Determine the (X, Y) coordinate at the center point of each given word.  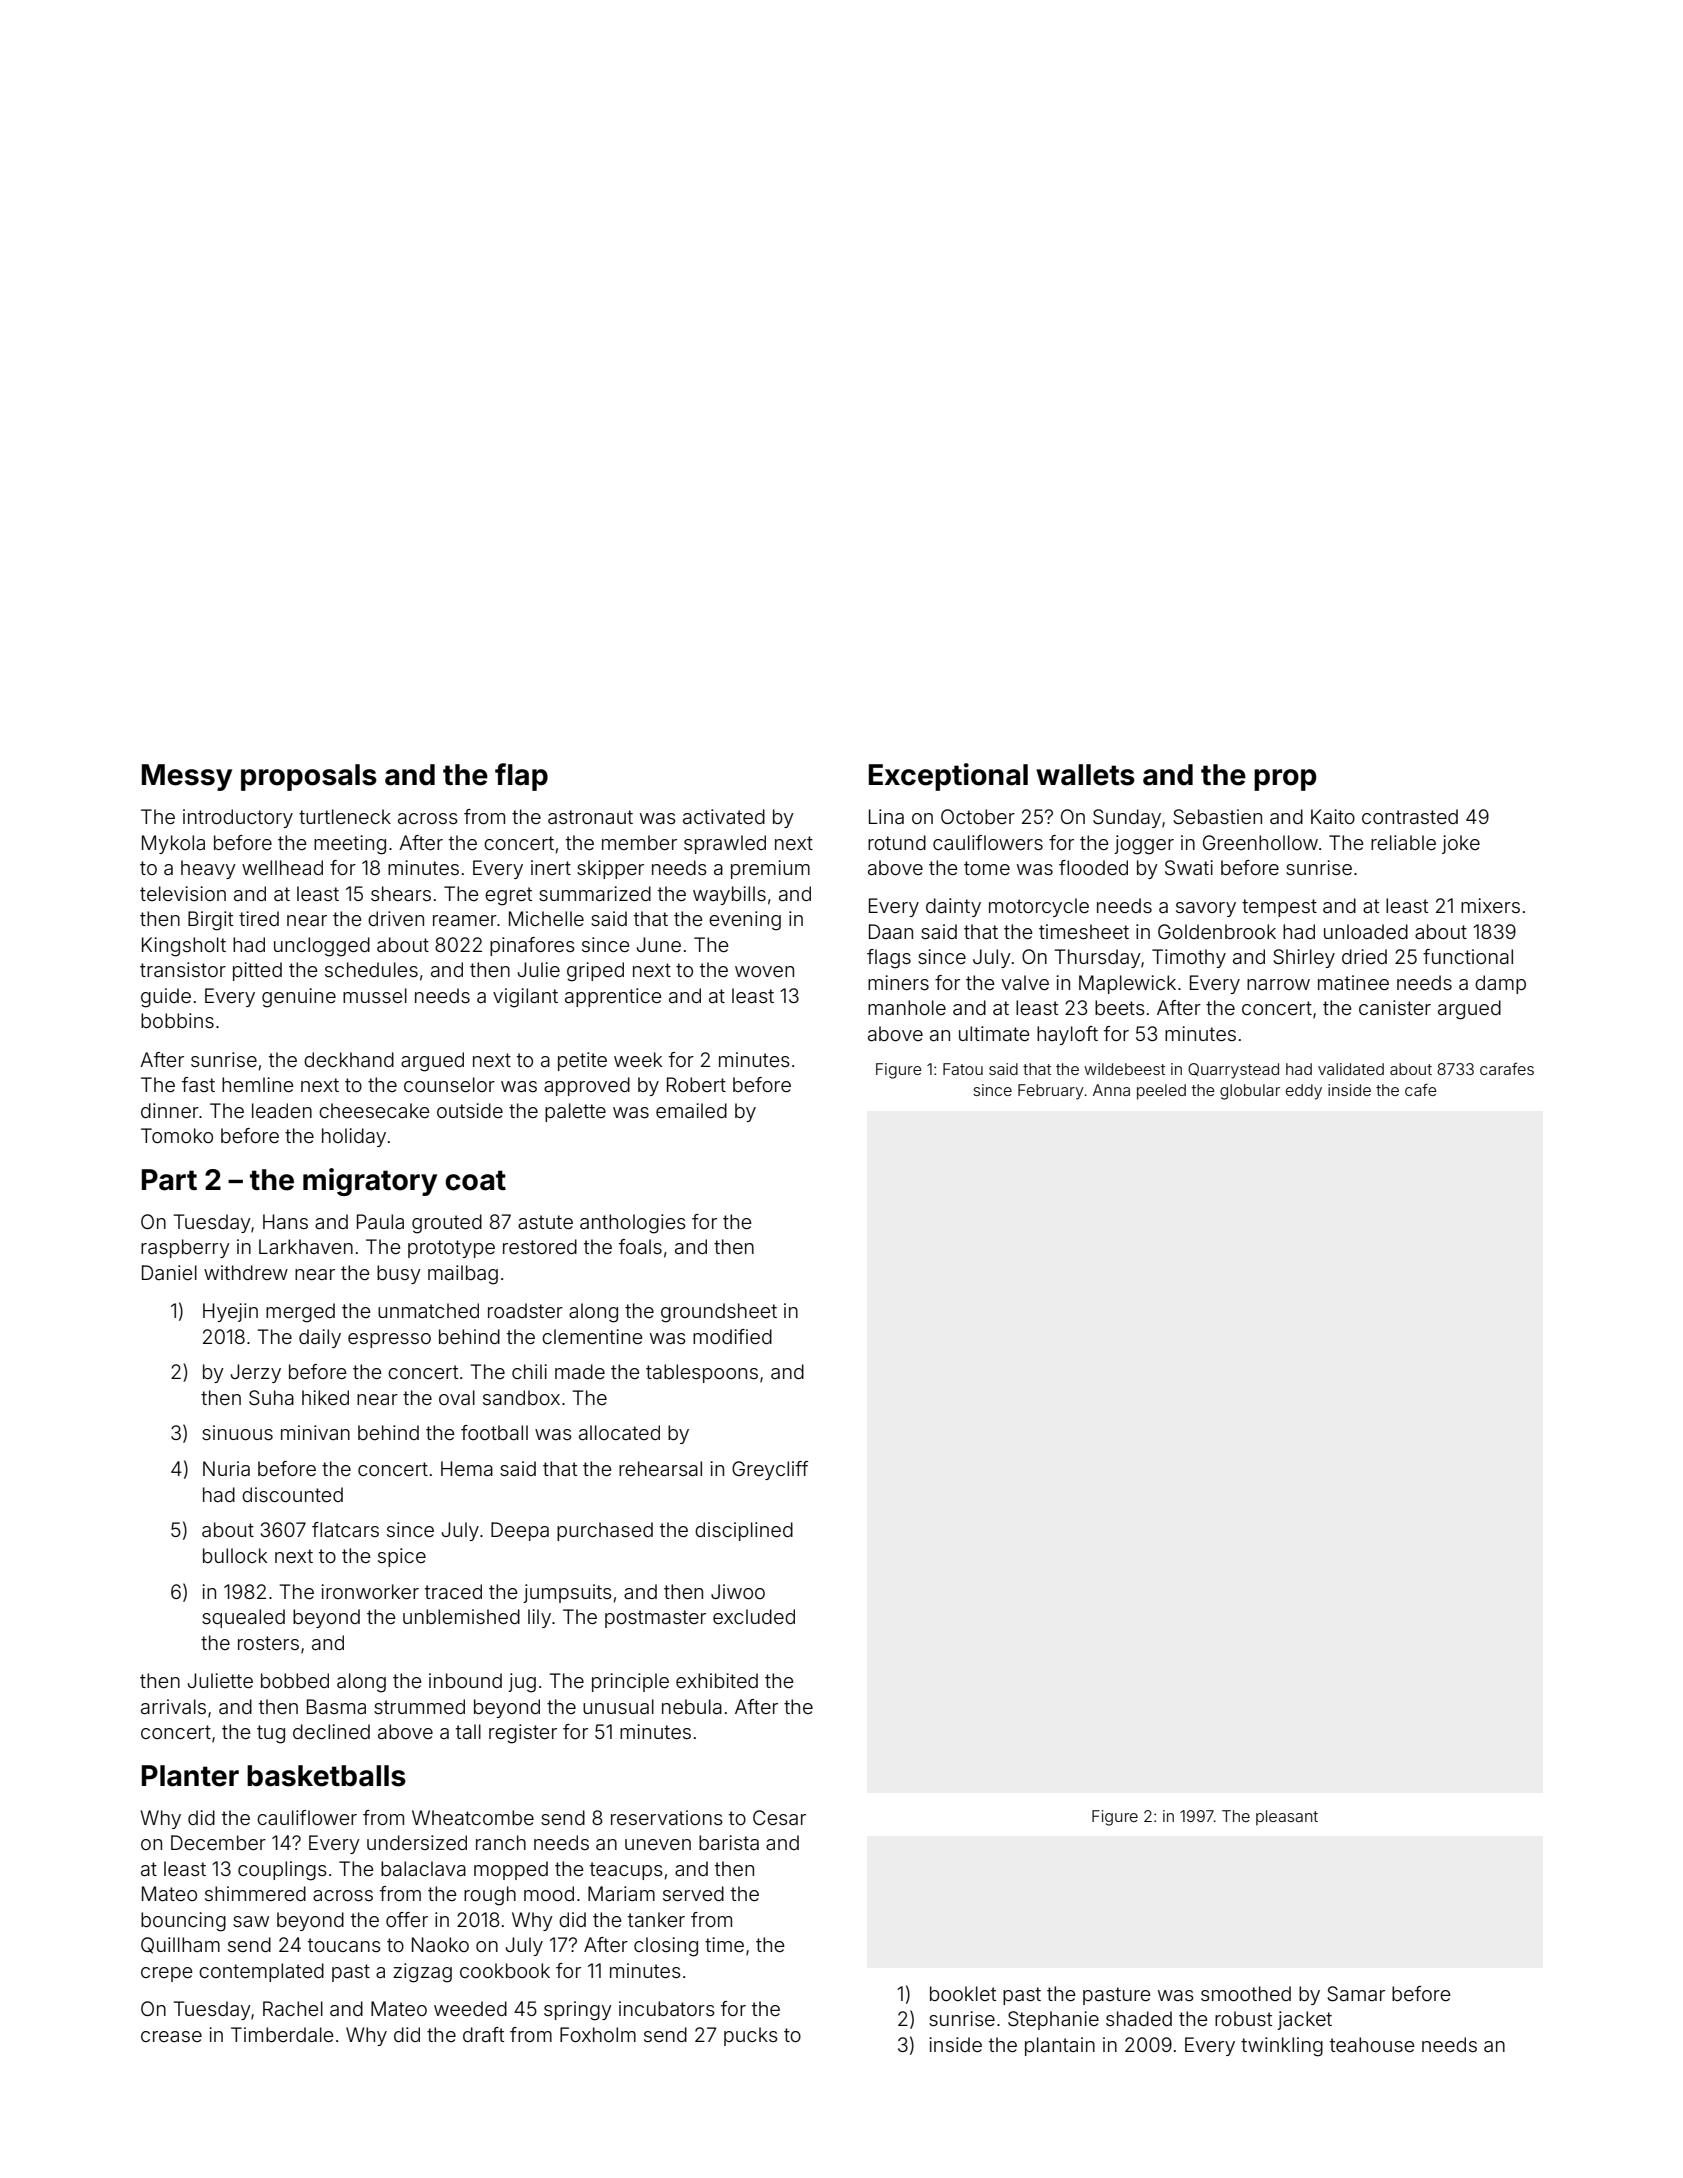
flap (521, 777)
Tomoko (177, 1135)
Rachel (293, 2008)
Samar (1356, 1994)
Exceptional (948, 777)
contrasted (1410, 816)
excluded (754, 1616)
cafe (1420, 1089)
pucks (751, 2036)
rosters (268, 1643)
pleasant (1287, 1817)
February (1051, 1092)
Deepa (520, 1531)
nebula (692, 1706)
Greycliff (770, 1470)
